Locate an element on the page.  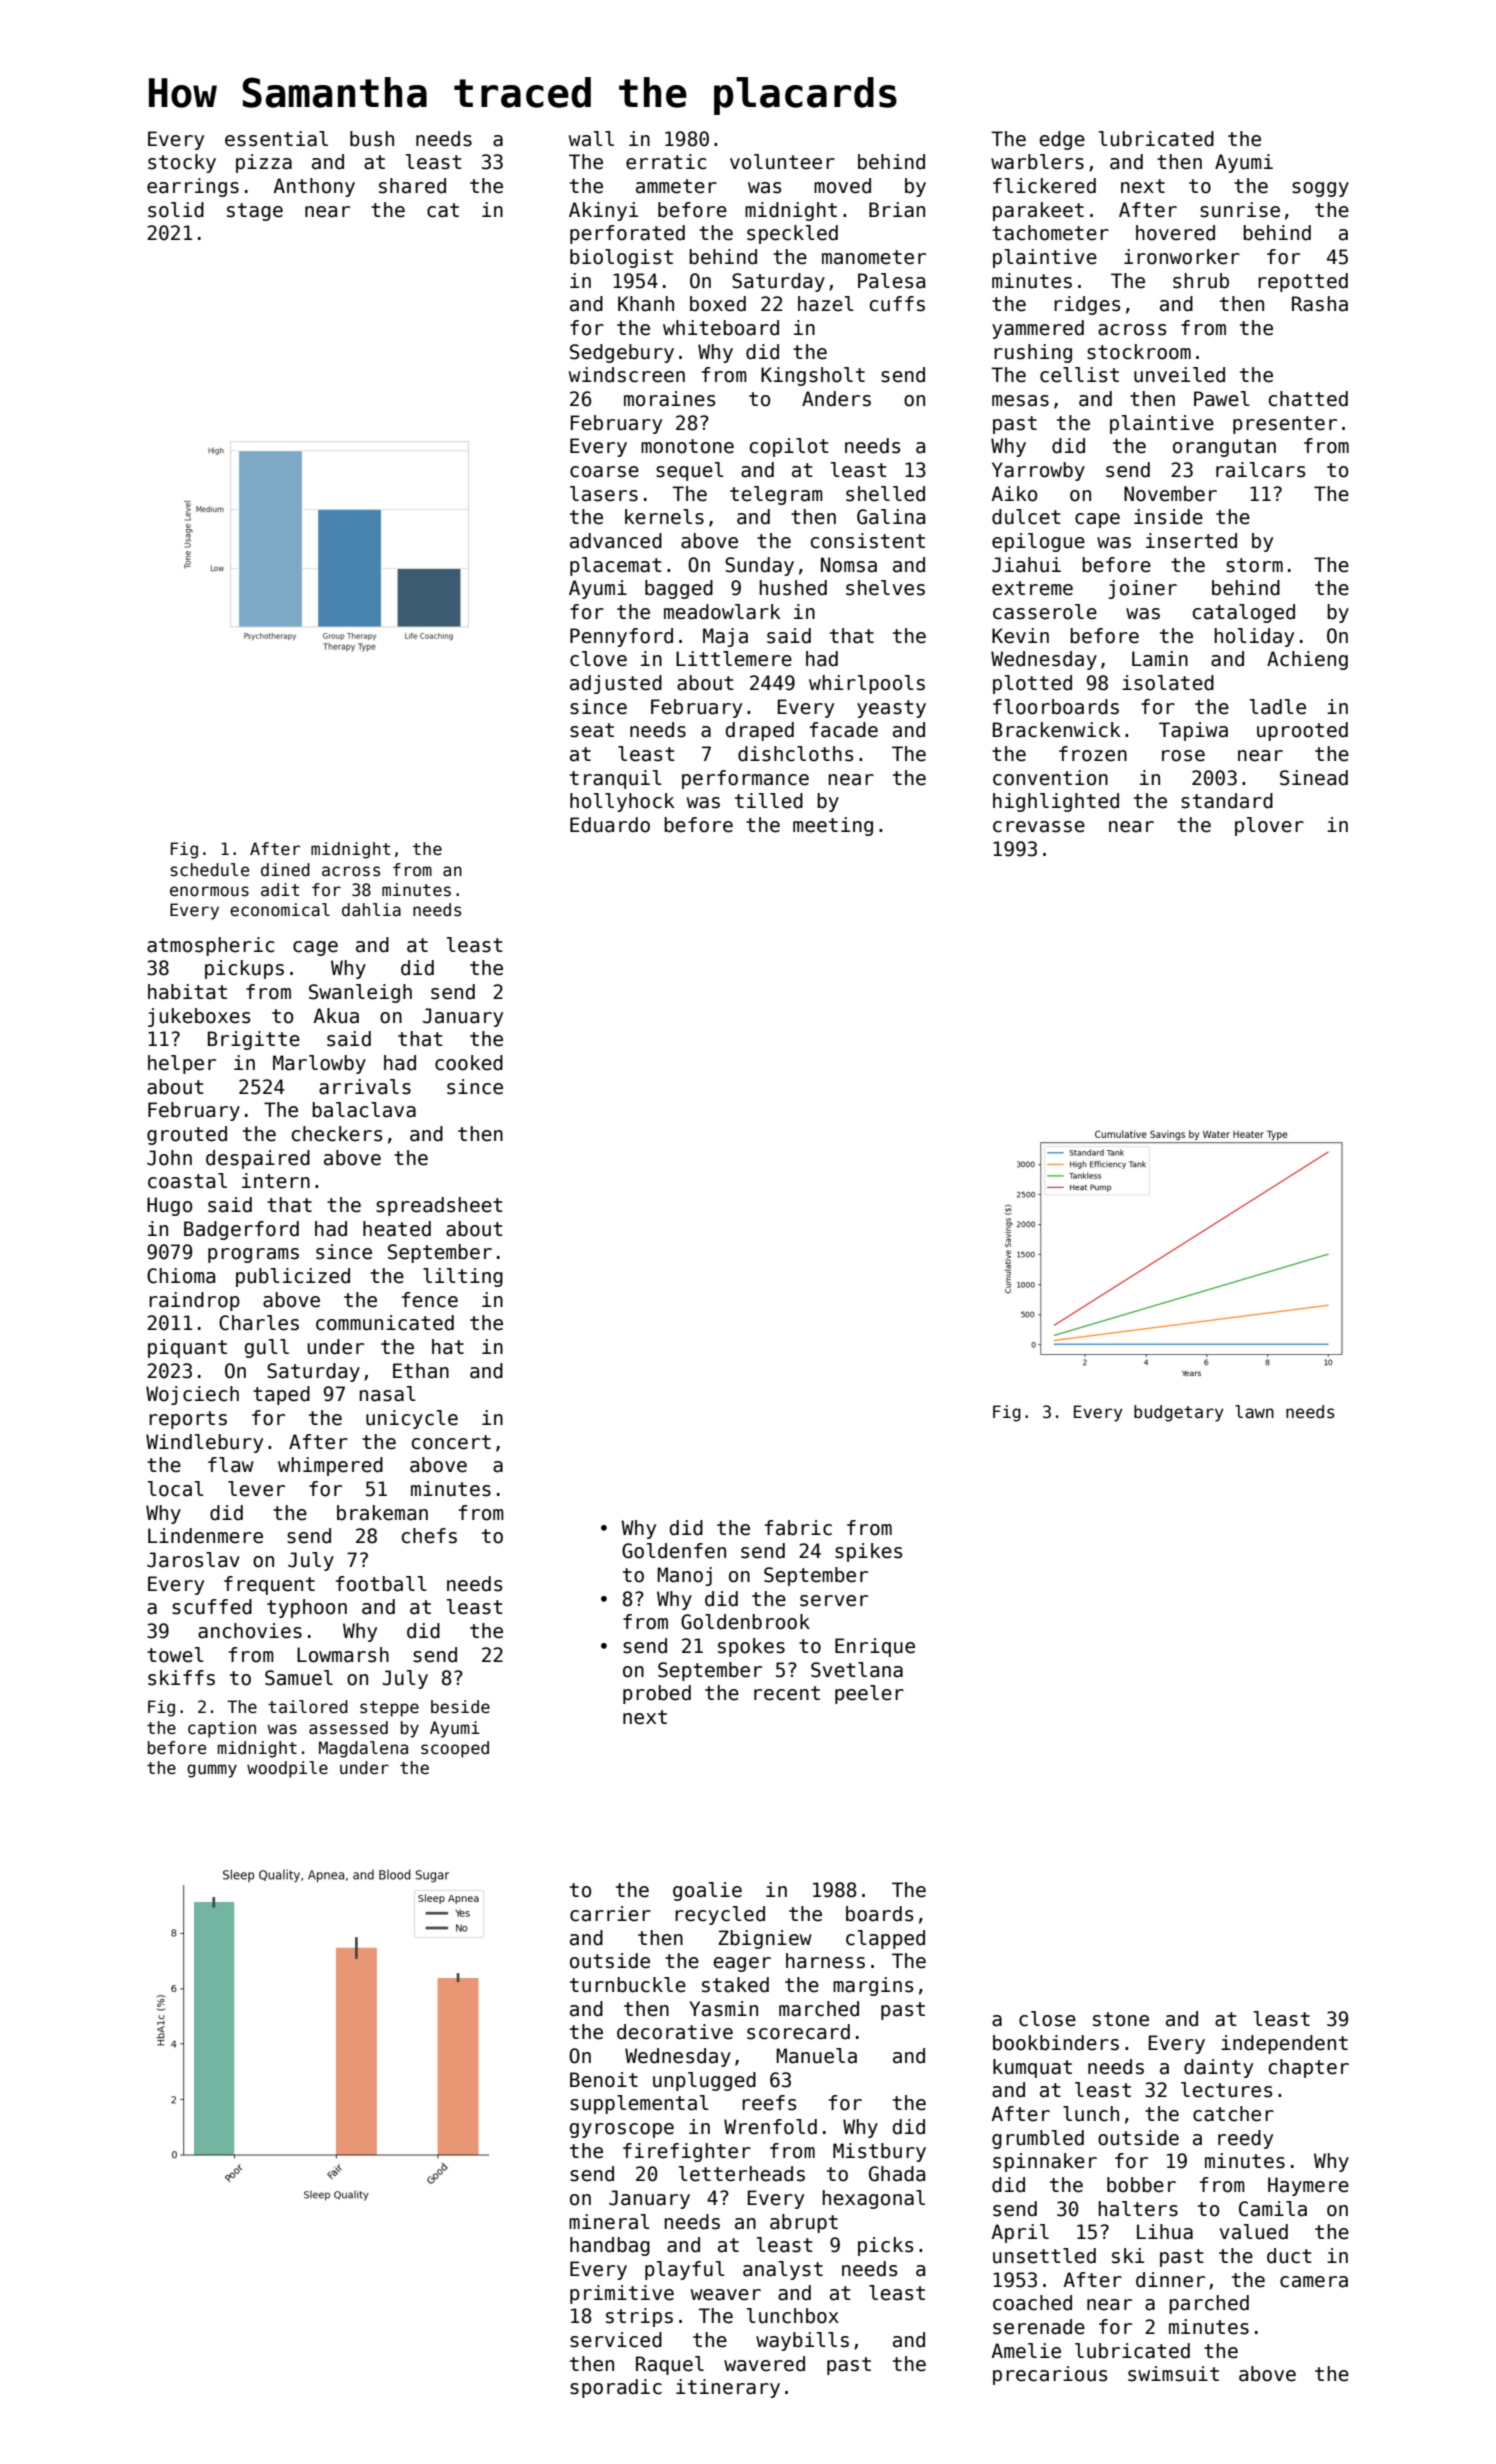
parched is located at coordinates (1209, 2304).
